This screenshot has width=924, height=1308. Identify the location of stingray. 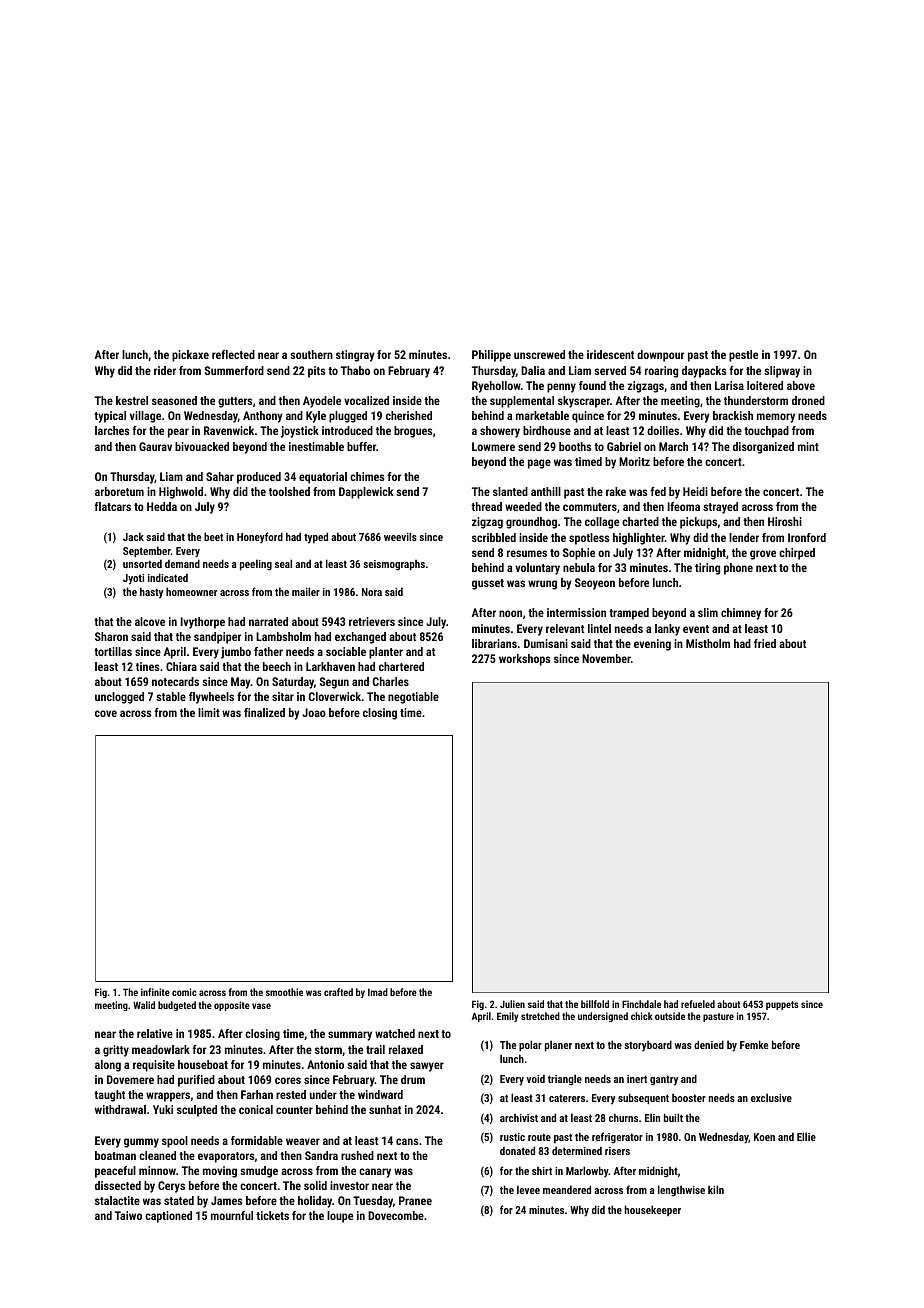
(355, 356).
